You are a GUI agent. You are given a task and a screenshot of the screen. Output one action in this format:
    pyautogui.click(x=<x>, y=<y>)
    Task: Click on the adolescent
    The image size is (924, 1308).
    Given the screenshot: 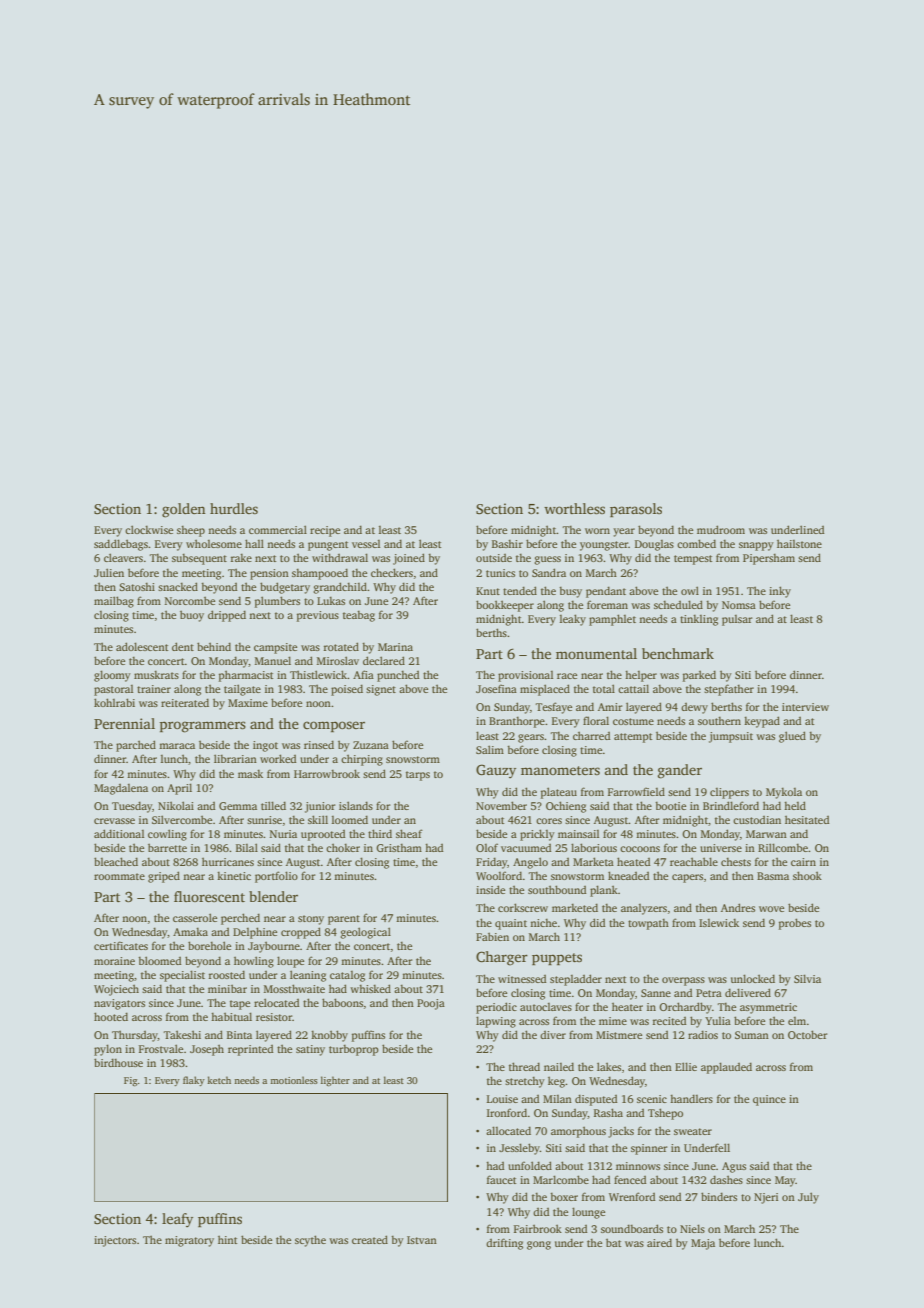 What is the action you would take?
    pyautogui.click(x=142, y=646)
